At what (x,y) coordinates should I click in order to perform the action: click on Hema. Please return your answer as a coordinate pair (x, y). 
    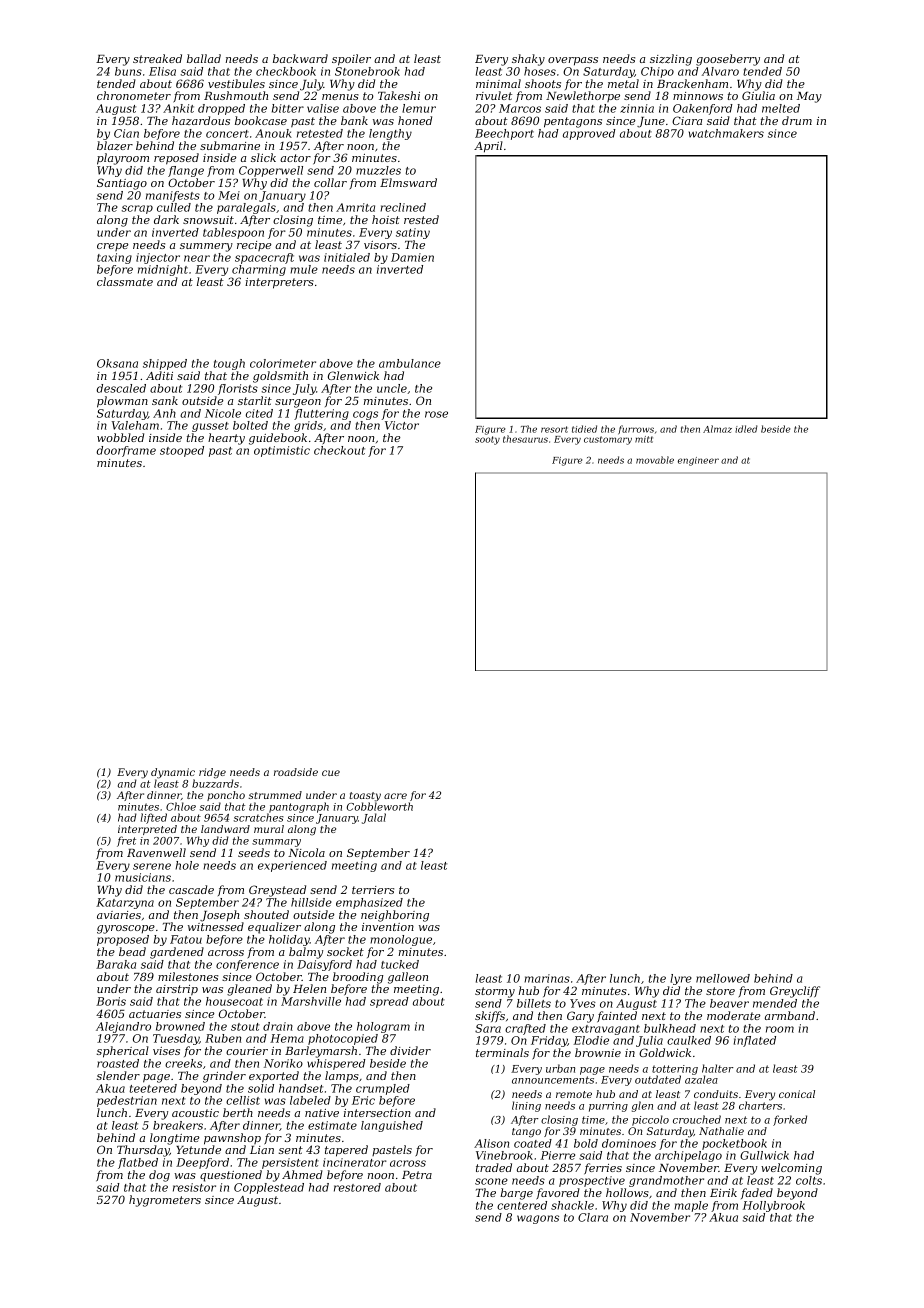
    Looking at the image, I should click on (287, 1038).
